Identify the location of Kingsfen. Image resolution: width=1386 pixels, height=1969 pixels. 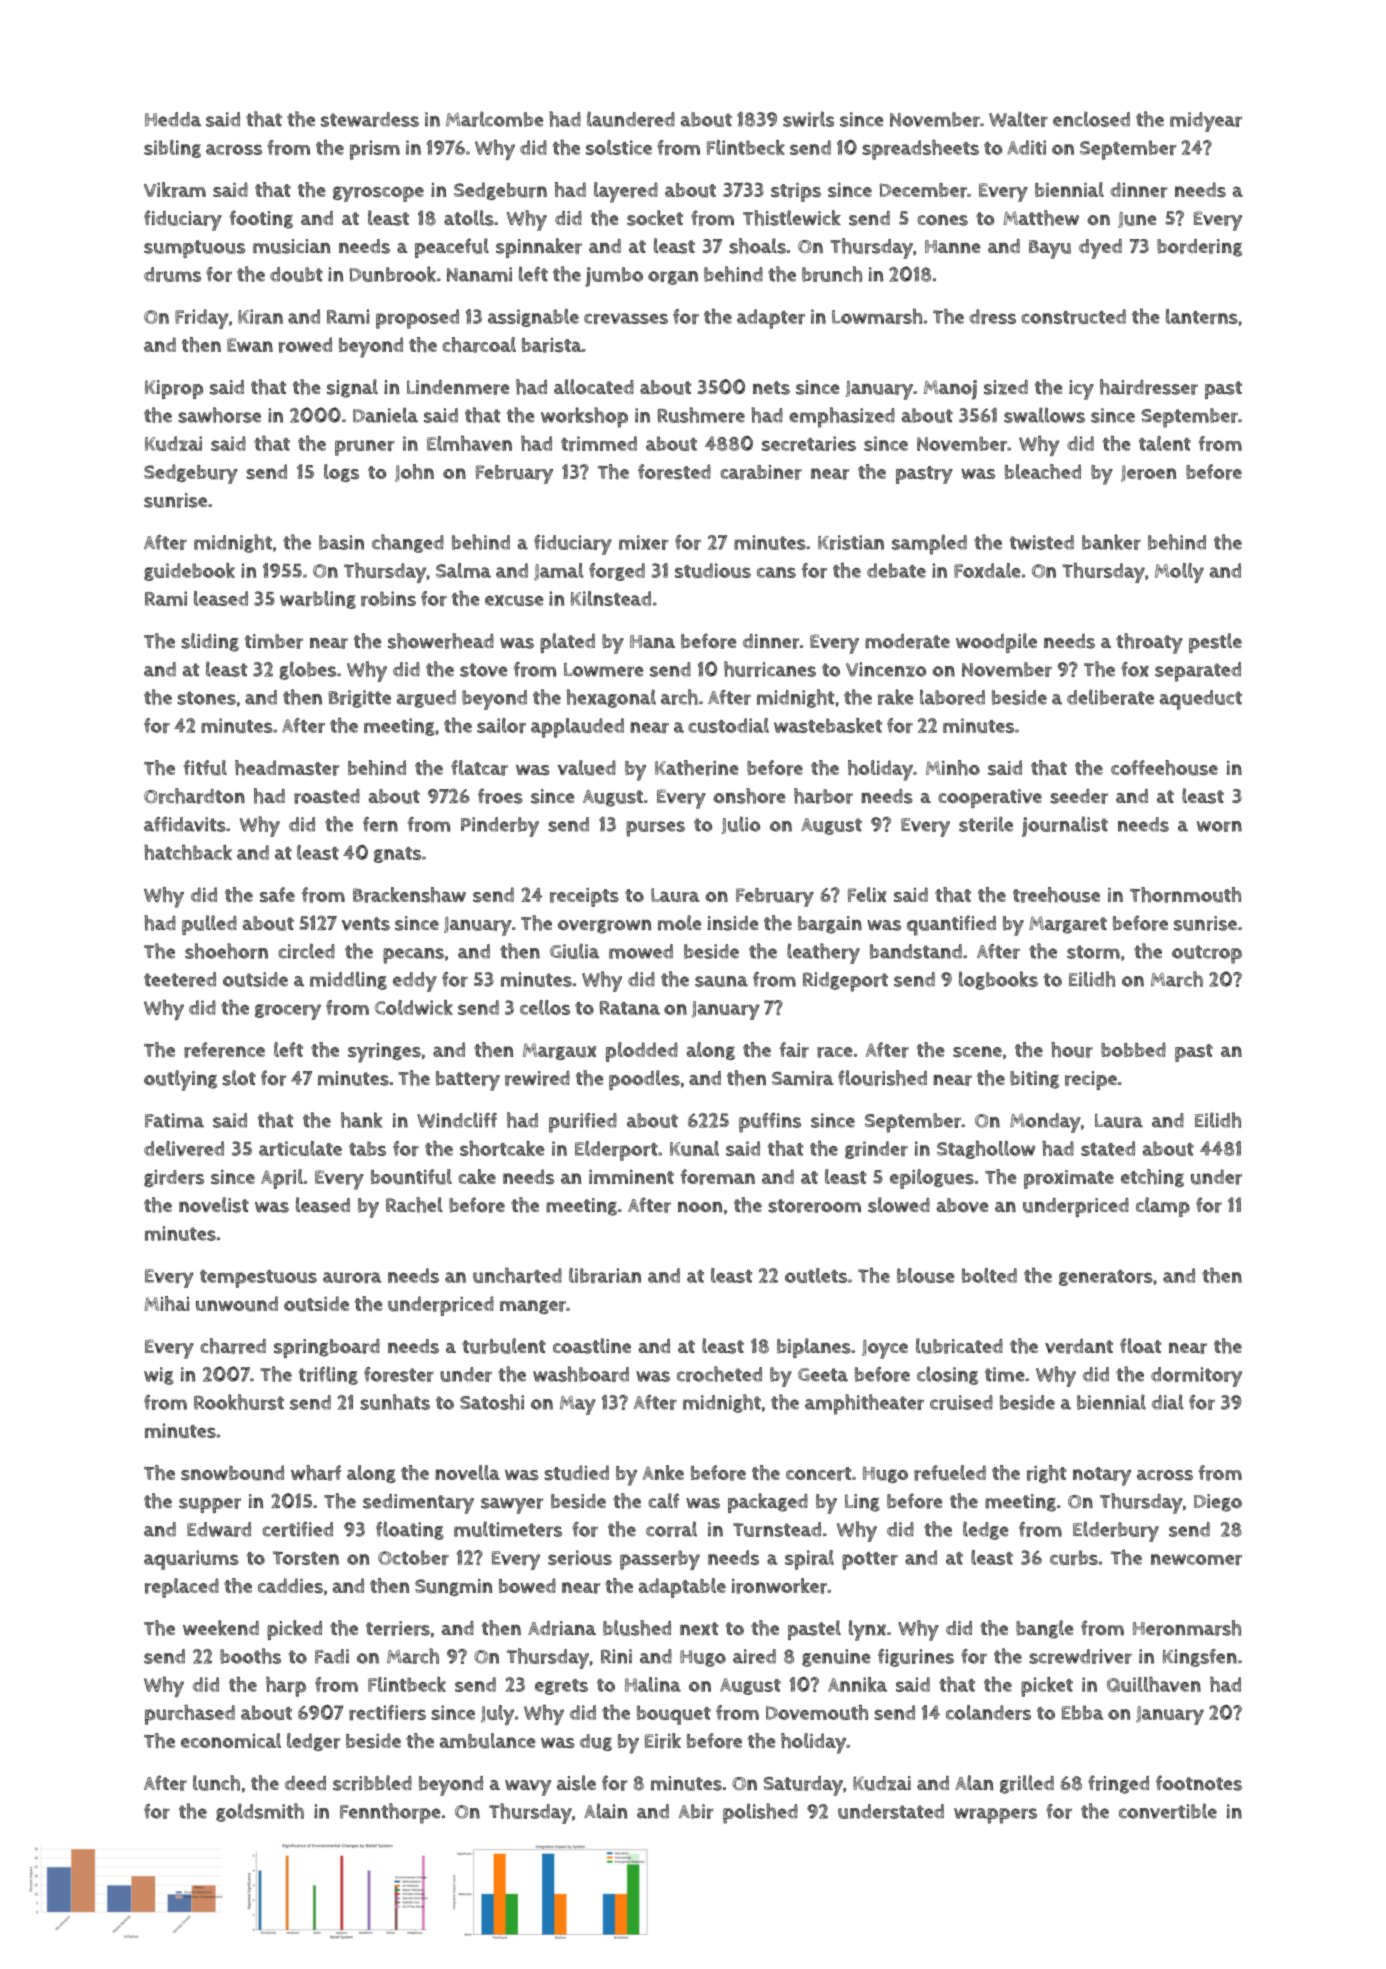
(1200, 1658).
